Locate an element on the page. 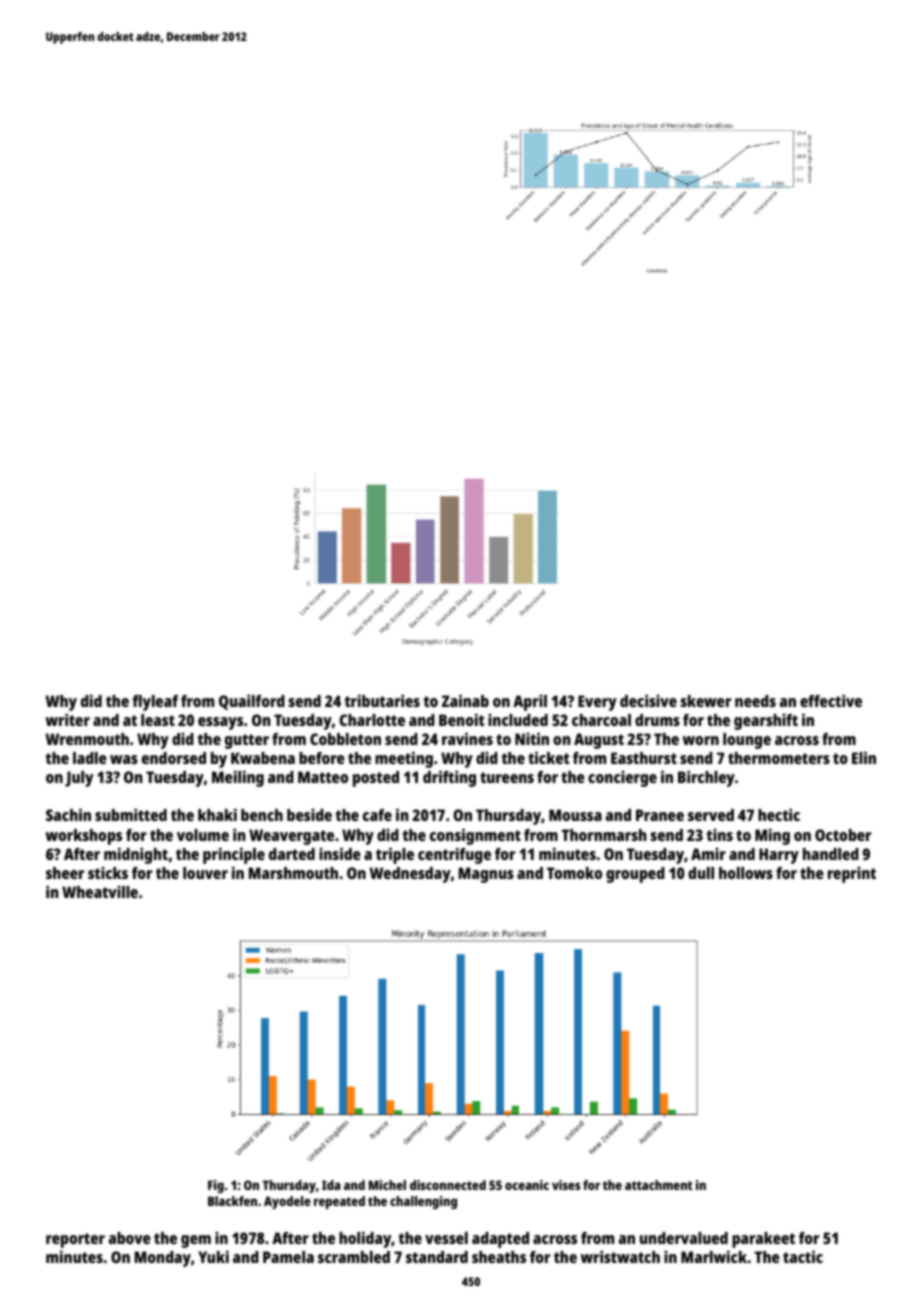  Wheatville is located at coordinates (100, 891).
